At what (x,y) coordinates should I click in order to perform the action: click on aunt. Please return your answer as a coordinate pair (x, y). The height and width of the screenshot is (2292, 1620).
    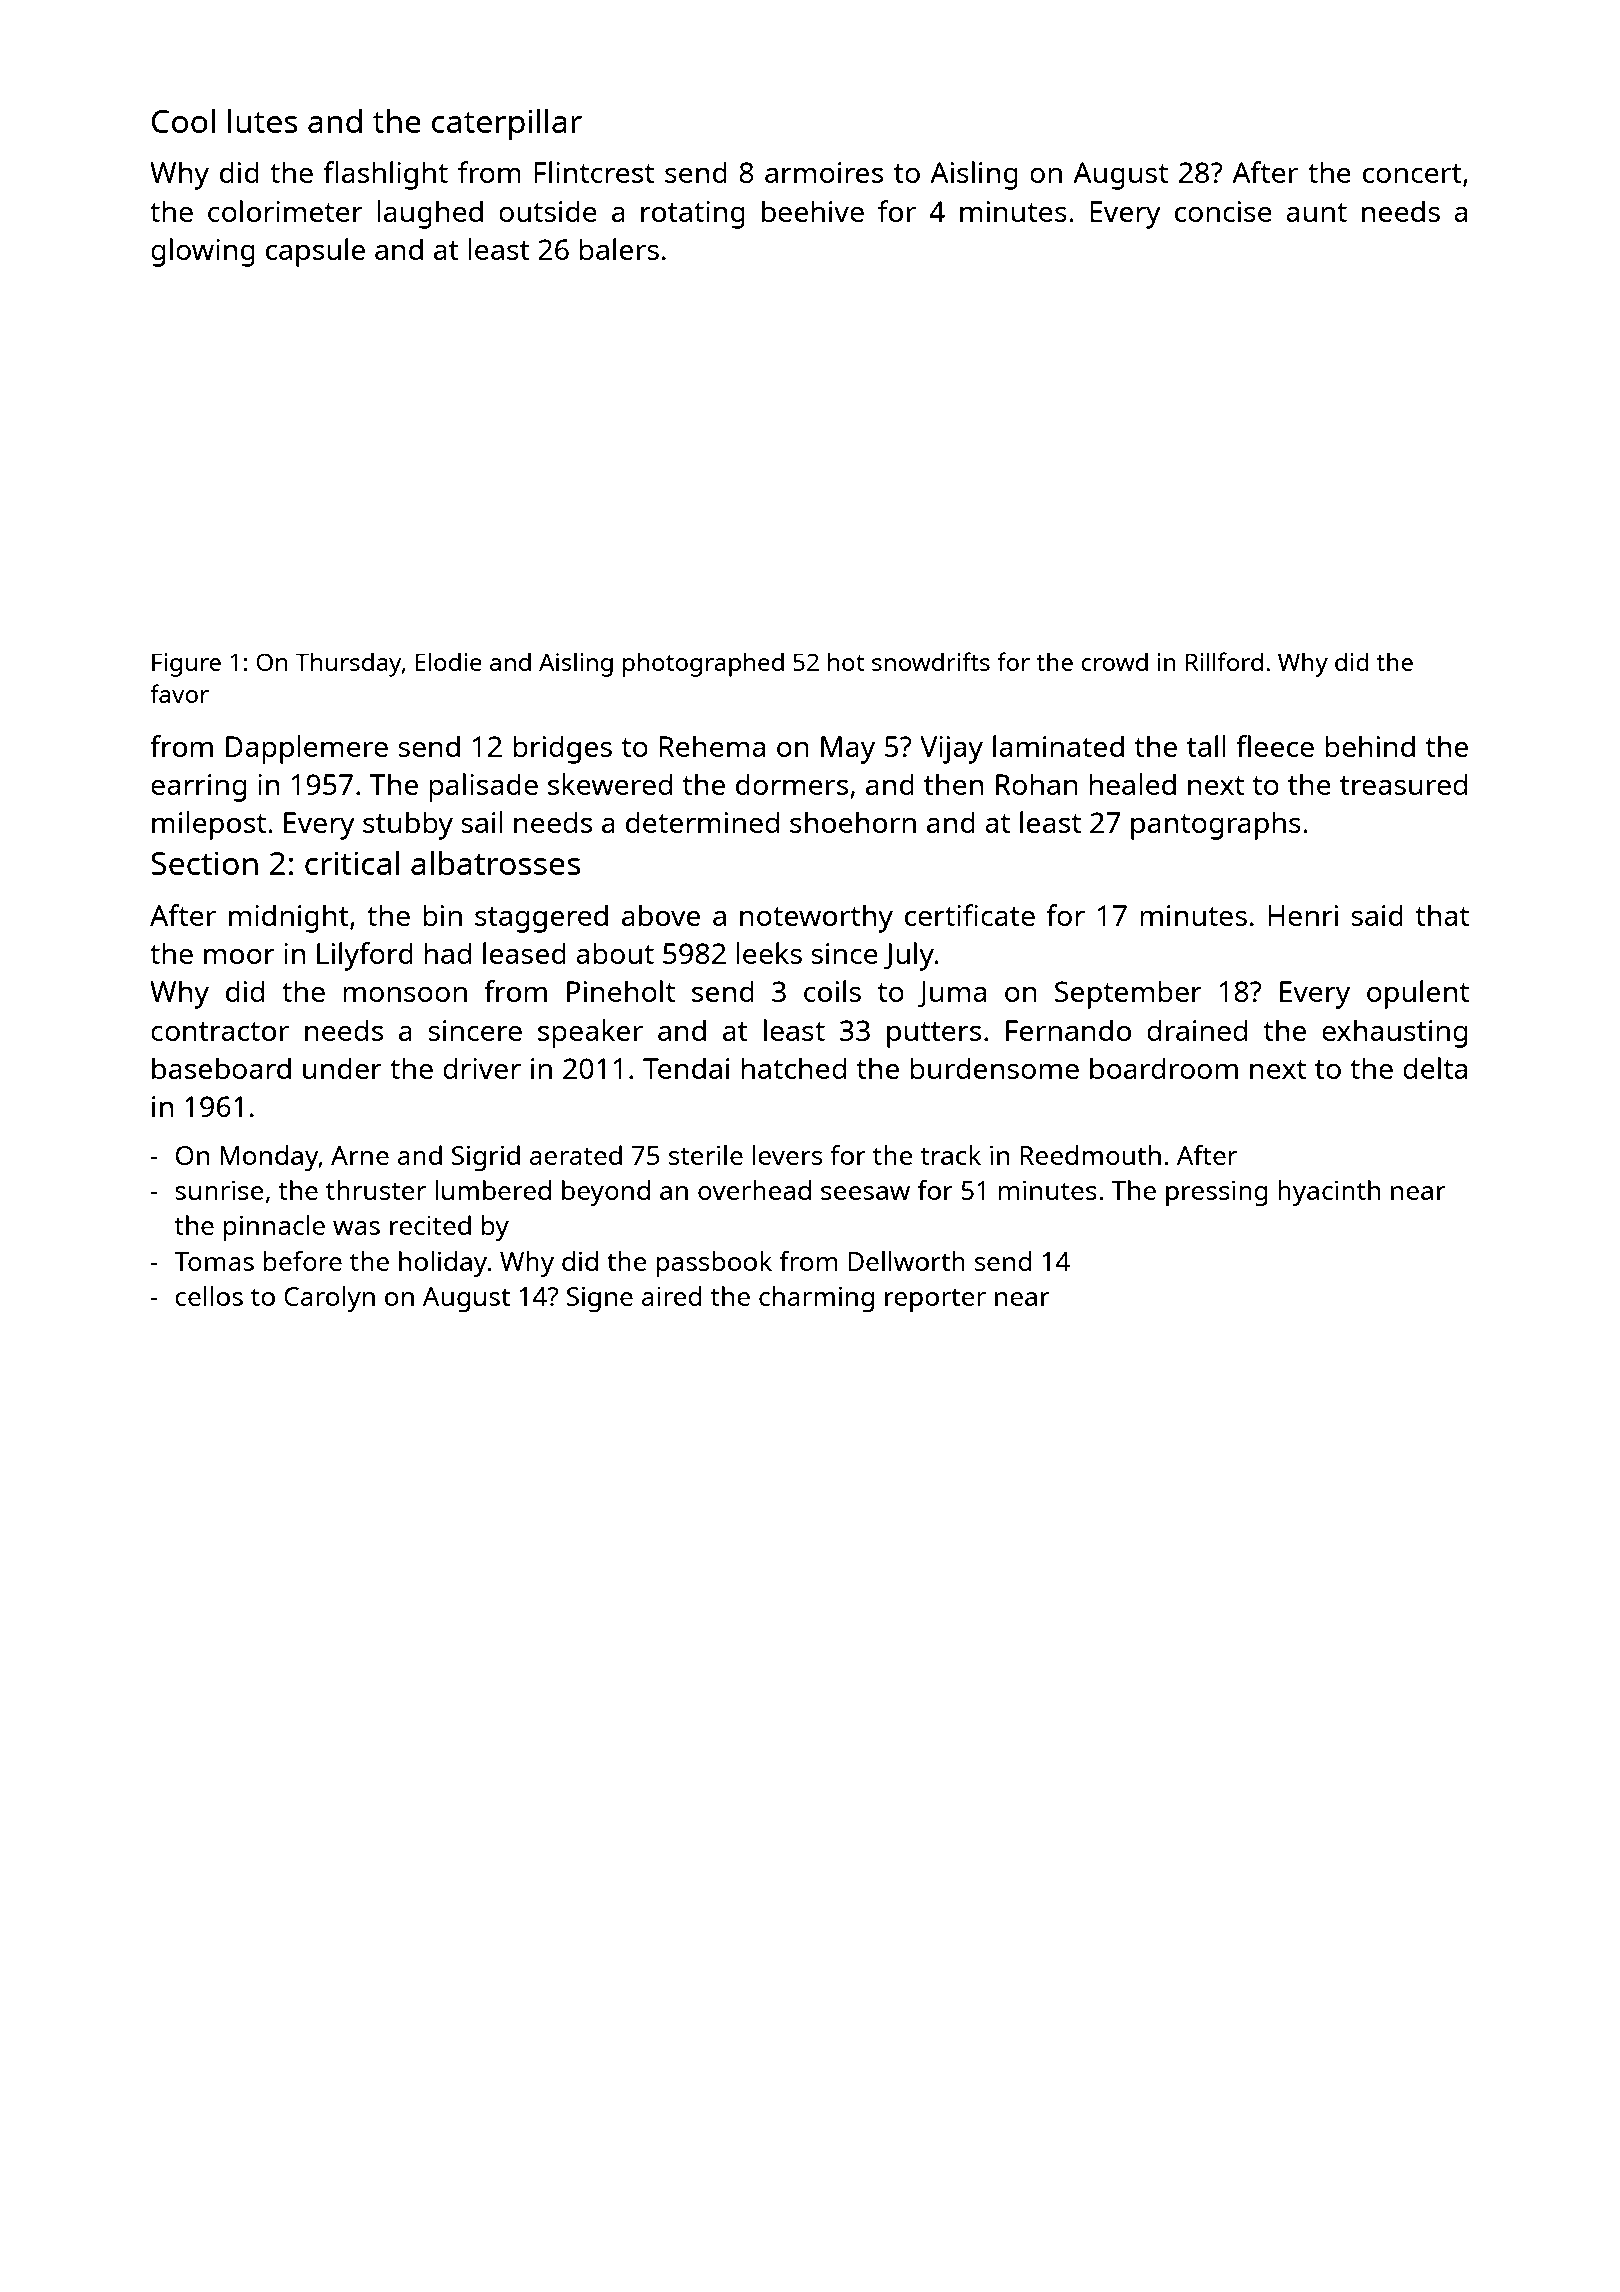
    Looking at the image, I should click on (1316, 212).
